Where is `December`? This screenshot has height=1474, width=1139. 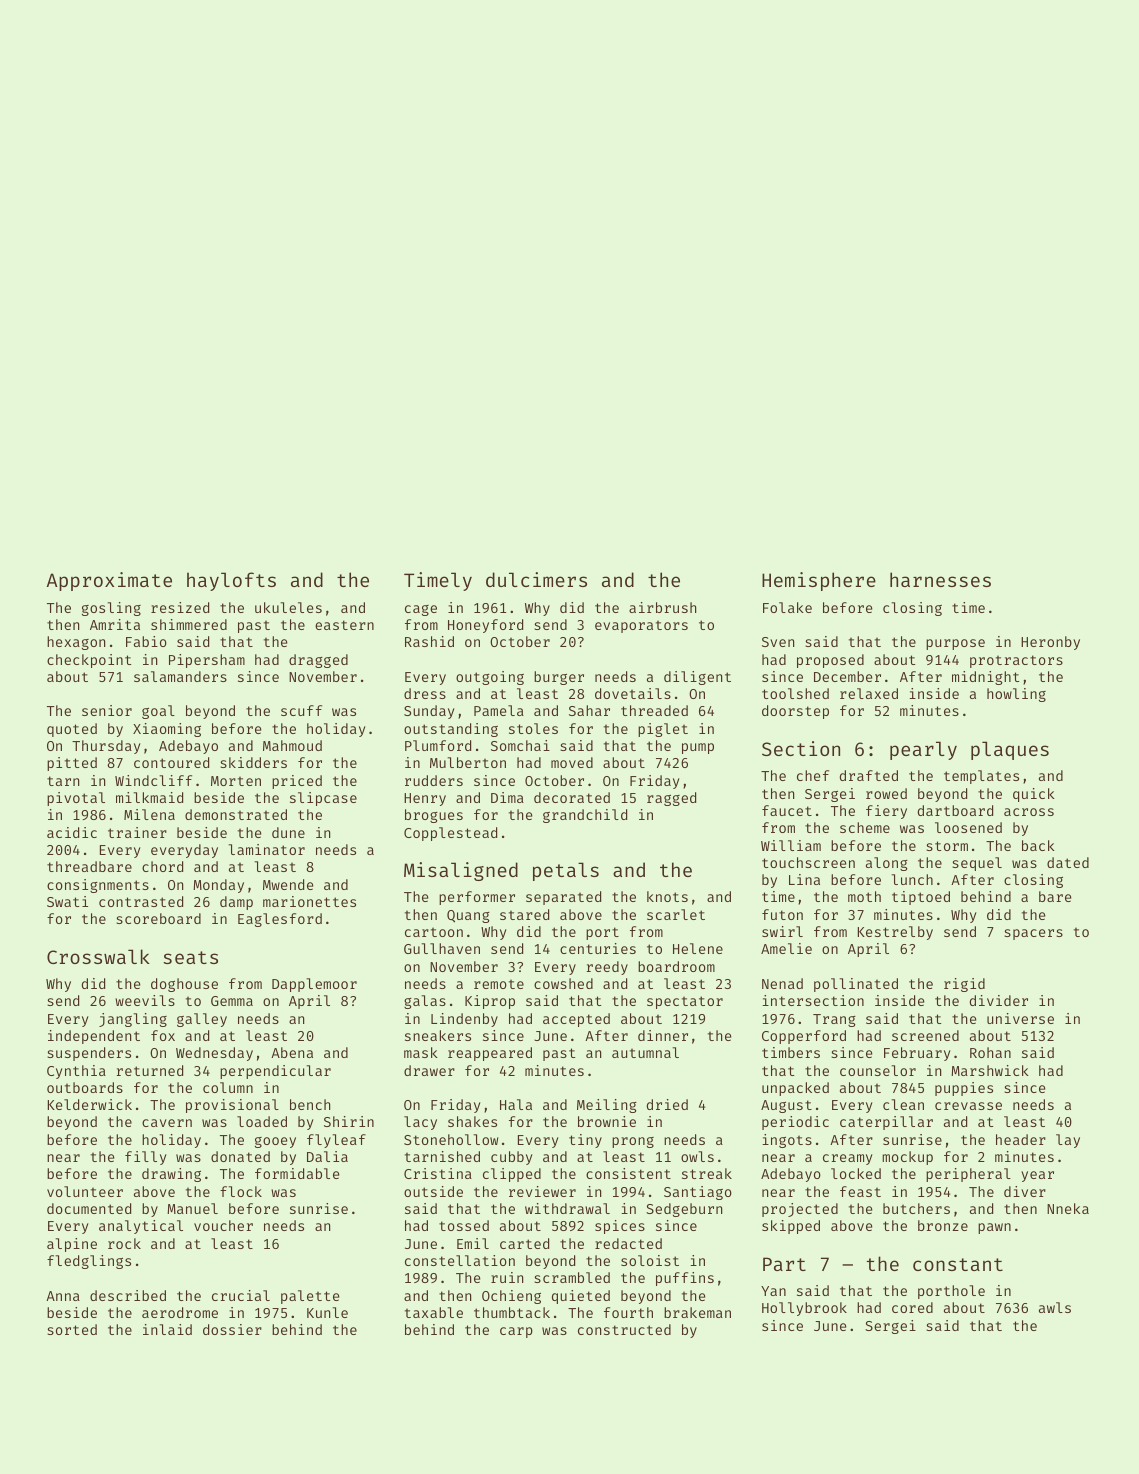 December is located at coordinates (847, 676).
